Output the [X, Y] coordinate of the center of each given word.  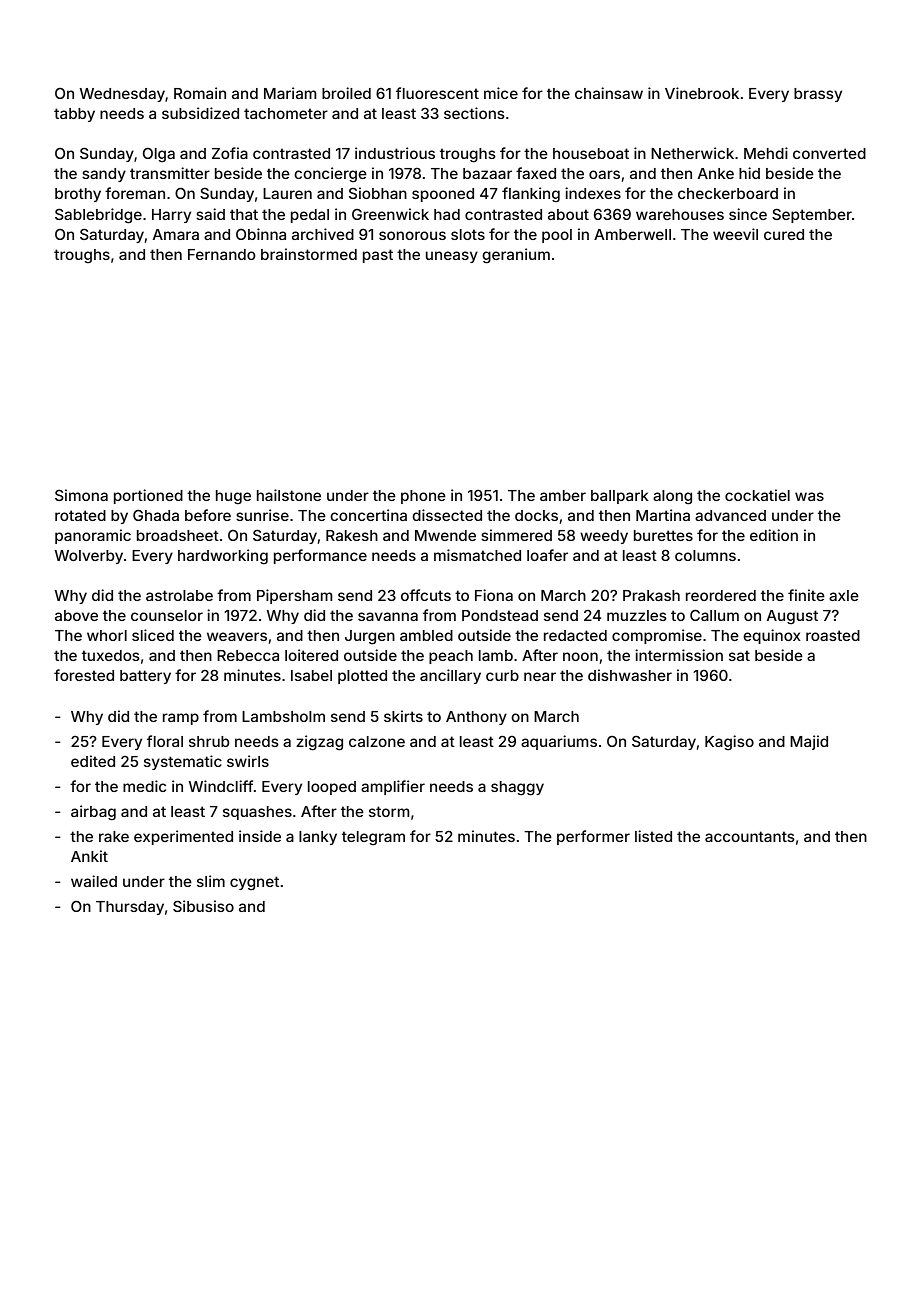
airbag [93, 813]
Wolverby [89, 557]
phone [423, 497]
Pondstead [500, 615]
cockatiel [757, 495]
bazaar [487, 173]
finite [806, 595]
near [540, 676]
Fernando [221, 254]
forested [84, 675]
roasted [833, 635]
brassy [818, 95]
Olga [159, 155]
